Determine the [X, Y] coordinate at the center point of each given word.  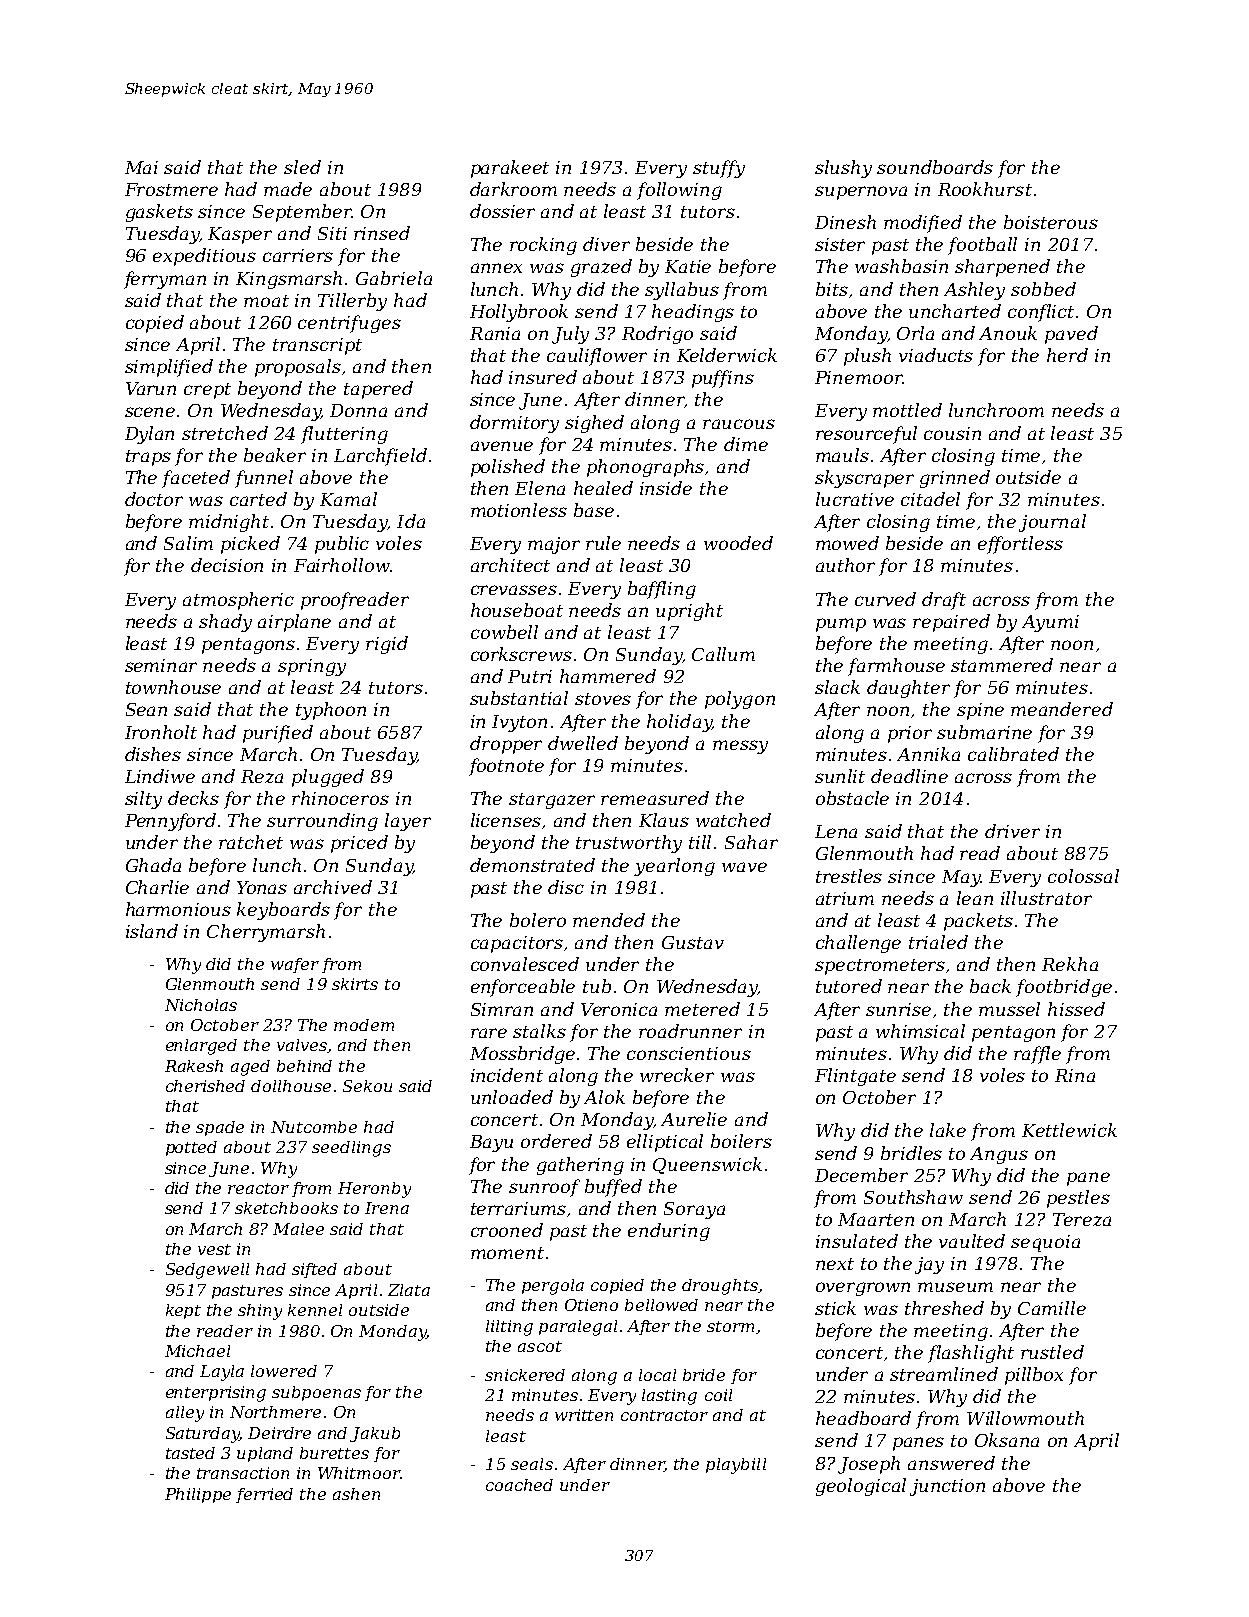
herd [1067, 355]
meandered [1062, 709]
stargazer [552, 801]
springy [312, 667]
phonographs [645, 468]
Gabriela [394, 278]
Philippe [198, 1495]
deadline [909, 776]
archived [333, 887]
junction [947, 1487]
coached [519, 1485]
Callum [723, 654]
